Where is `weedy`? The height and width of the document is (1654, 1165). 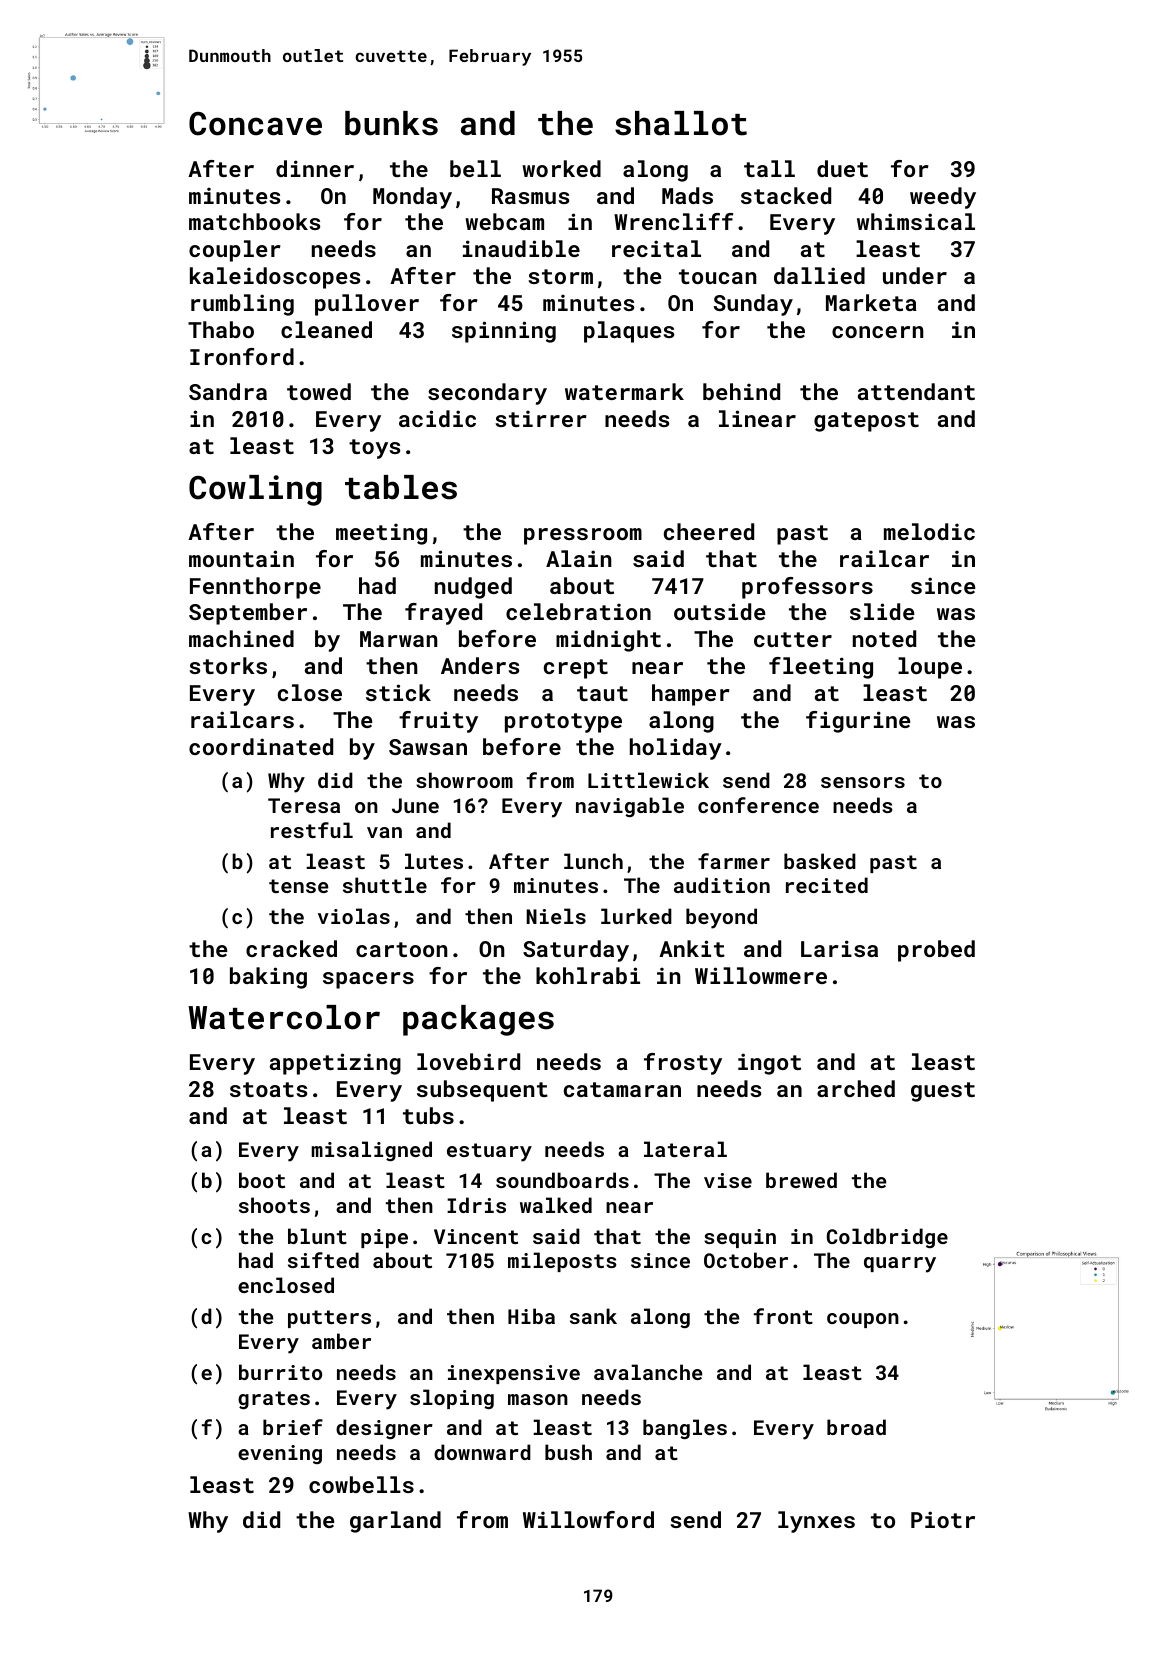 weedy is located at coordinates (943, 198).
